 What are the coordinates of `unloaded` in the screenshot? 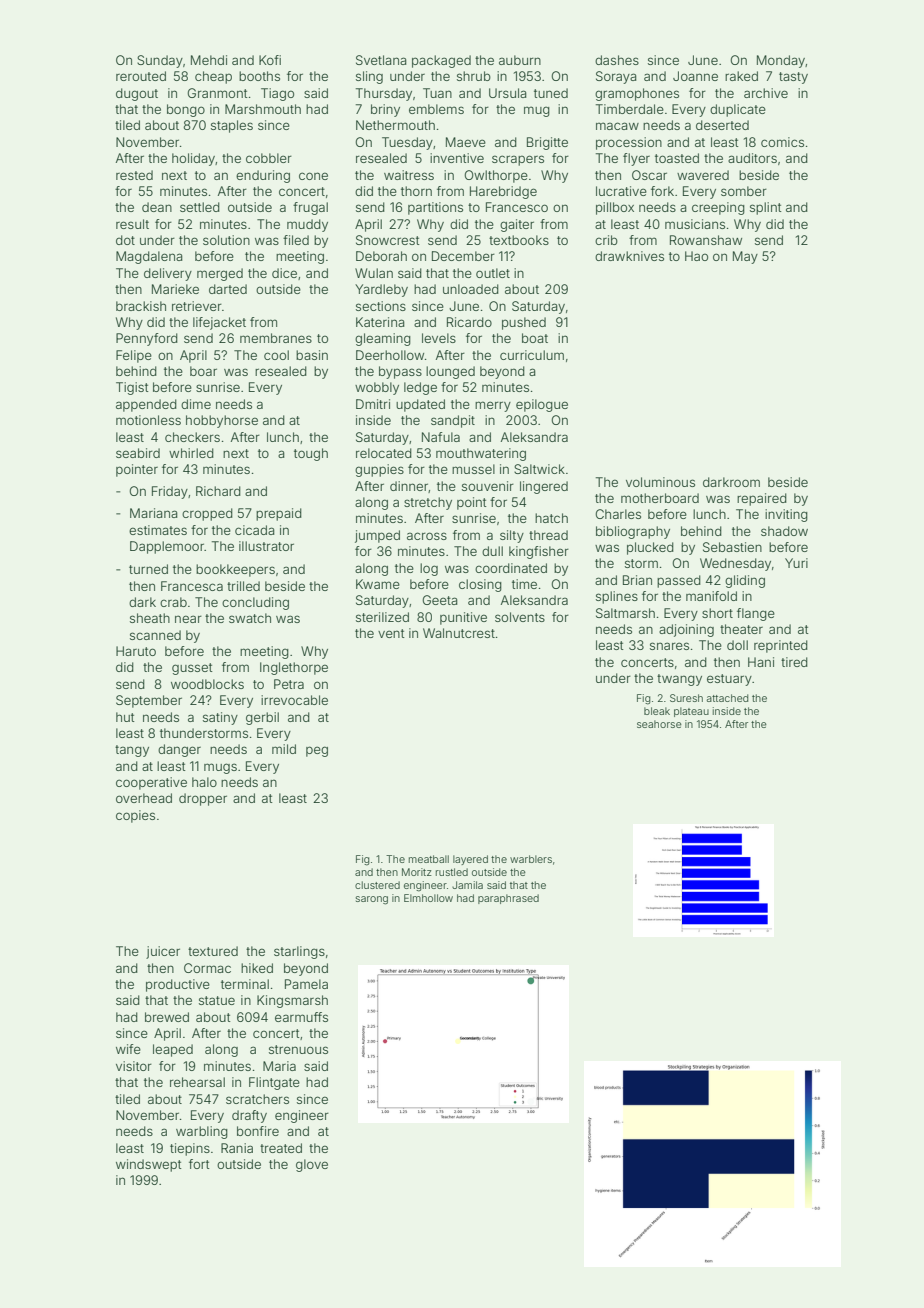 It's located at (471, 289).
